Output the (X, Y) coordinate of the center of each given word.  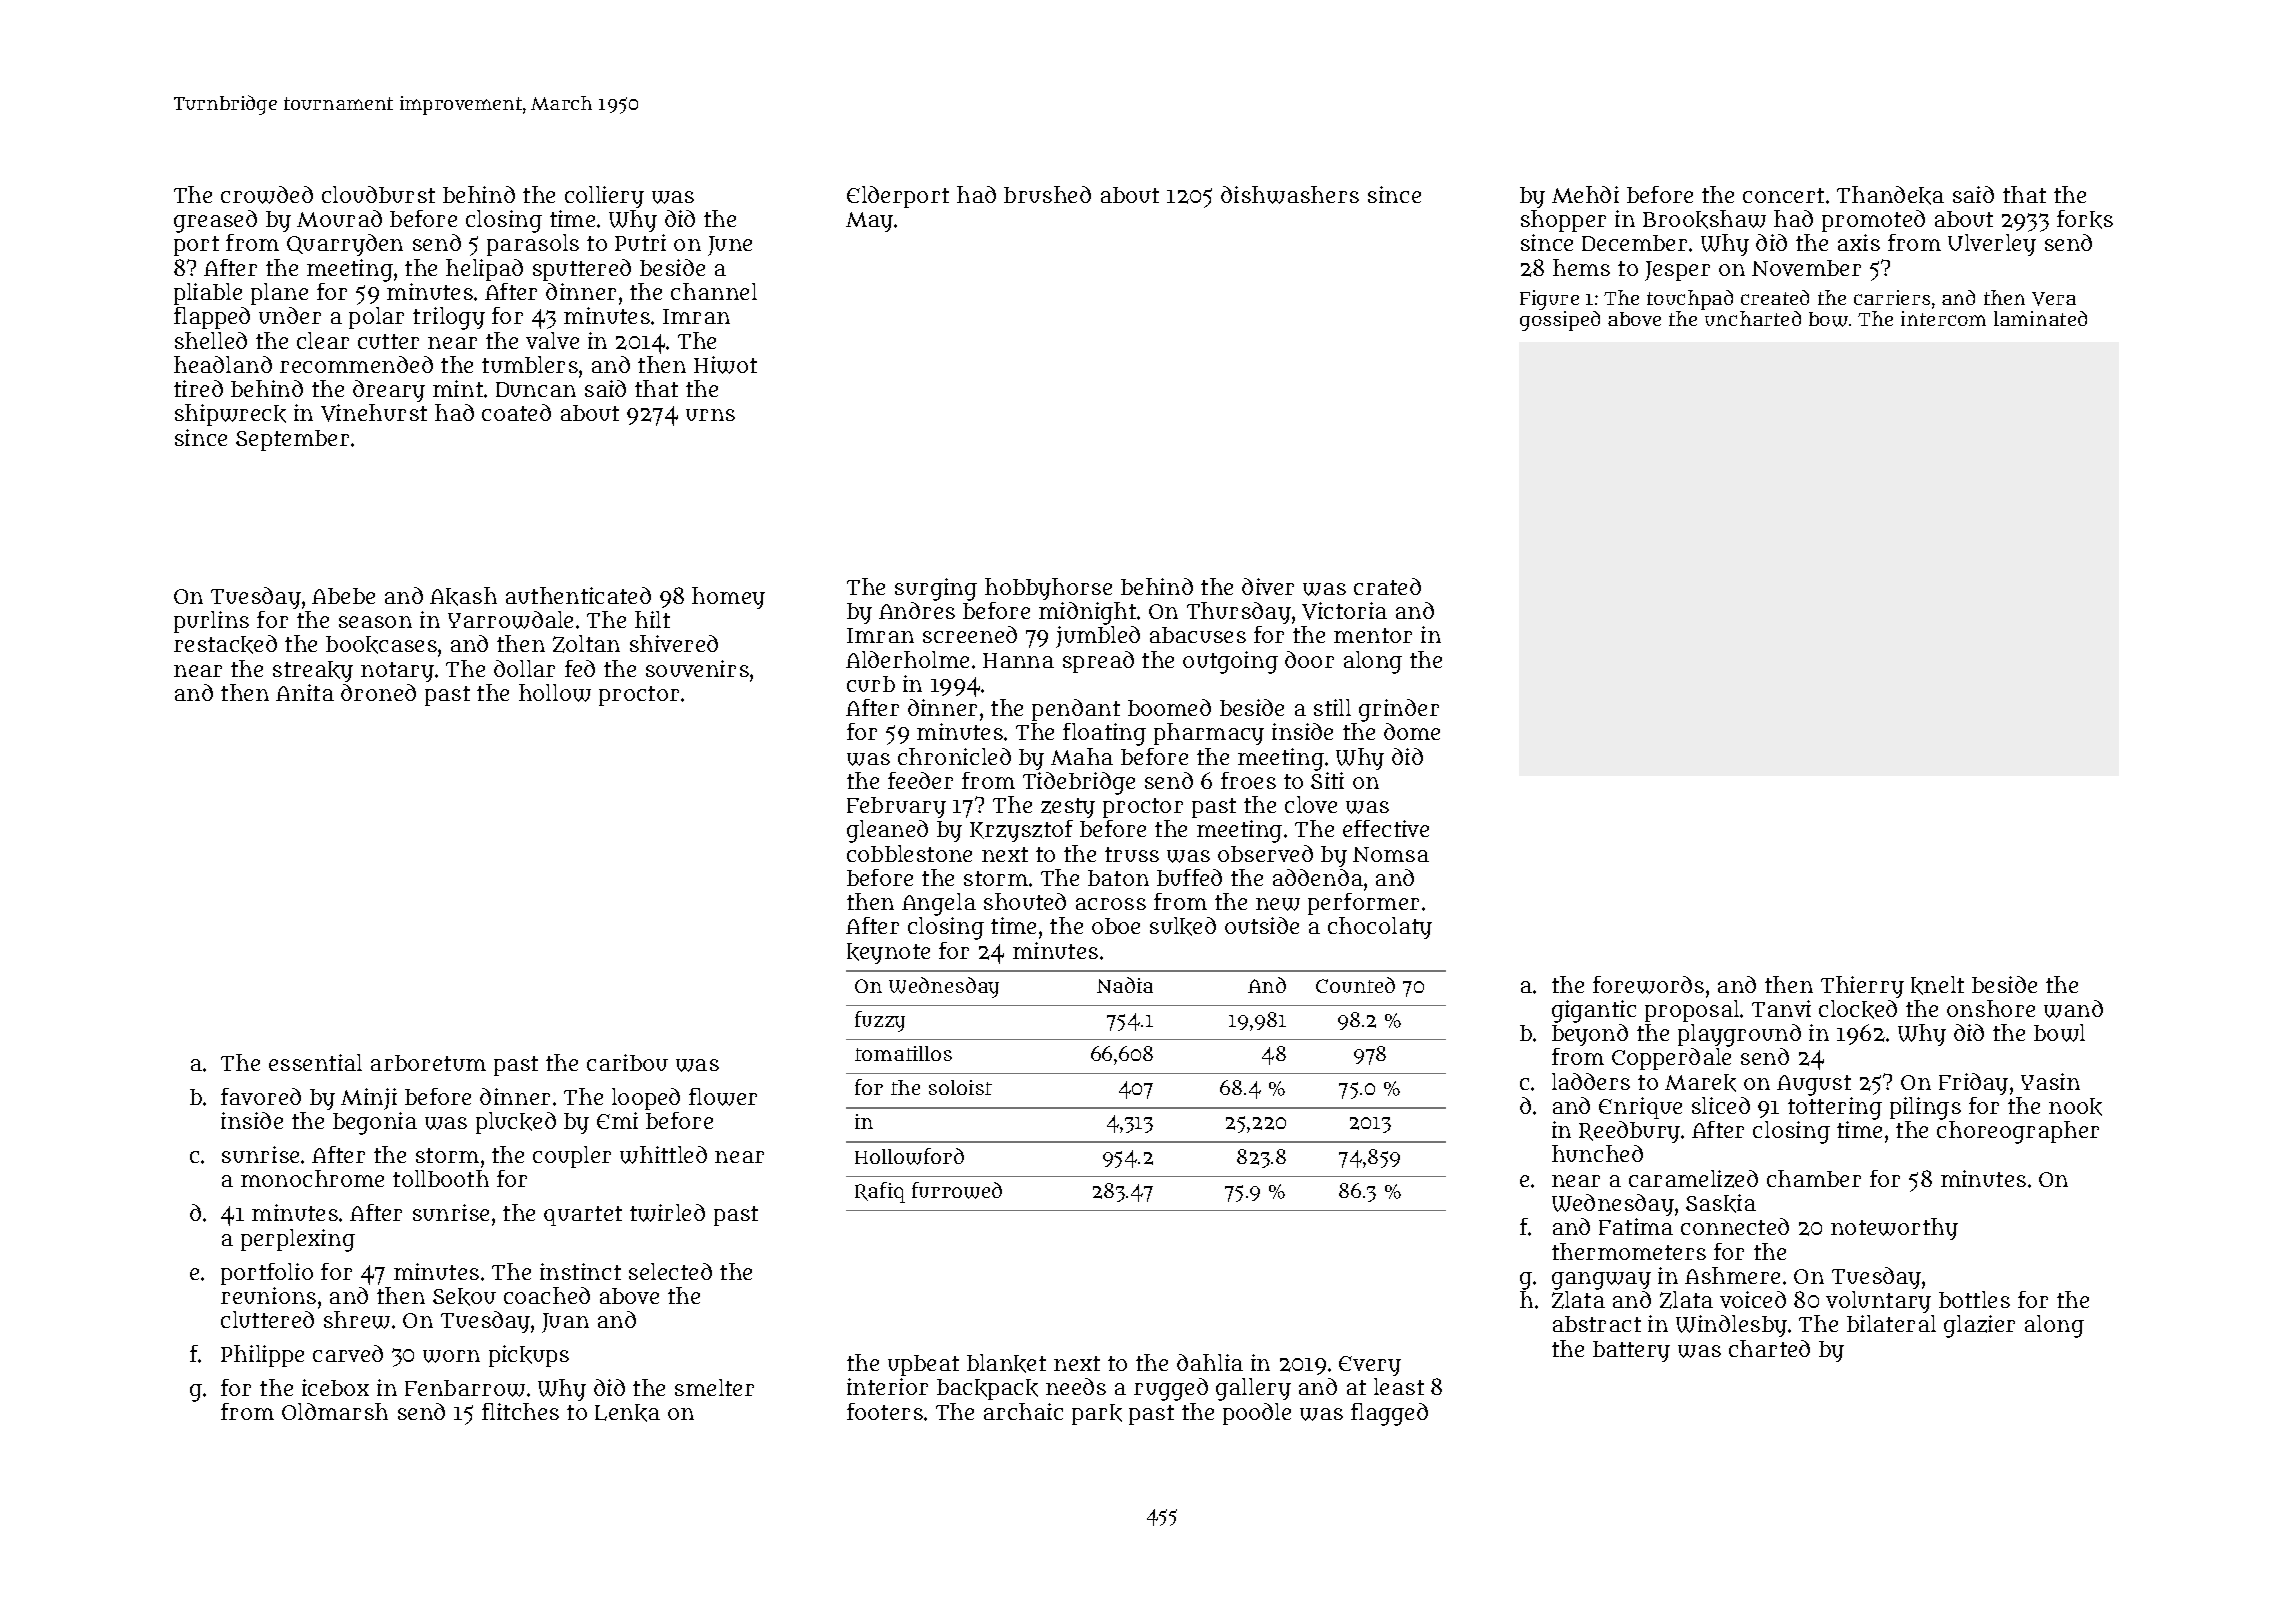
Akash (463, 596)
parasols (533, 245)
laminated (2040, 318)
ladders (1591, 1081)
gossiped (1560, 321)
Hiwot (725, 365)
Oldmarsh (335, 1411)
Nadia (1125, 985)
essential (315, 1062)
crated (1387, 586)
